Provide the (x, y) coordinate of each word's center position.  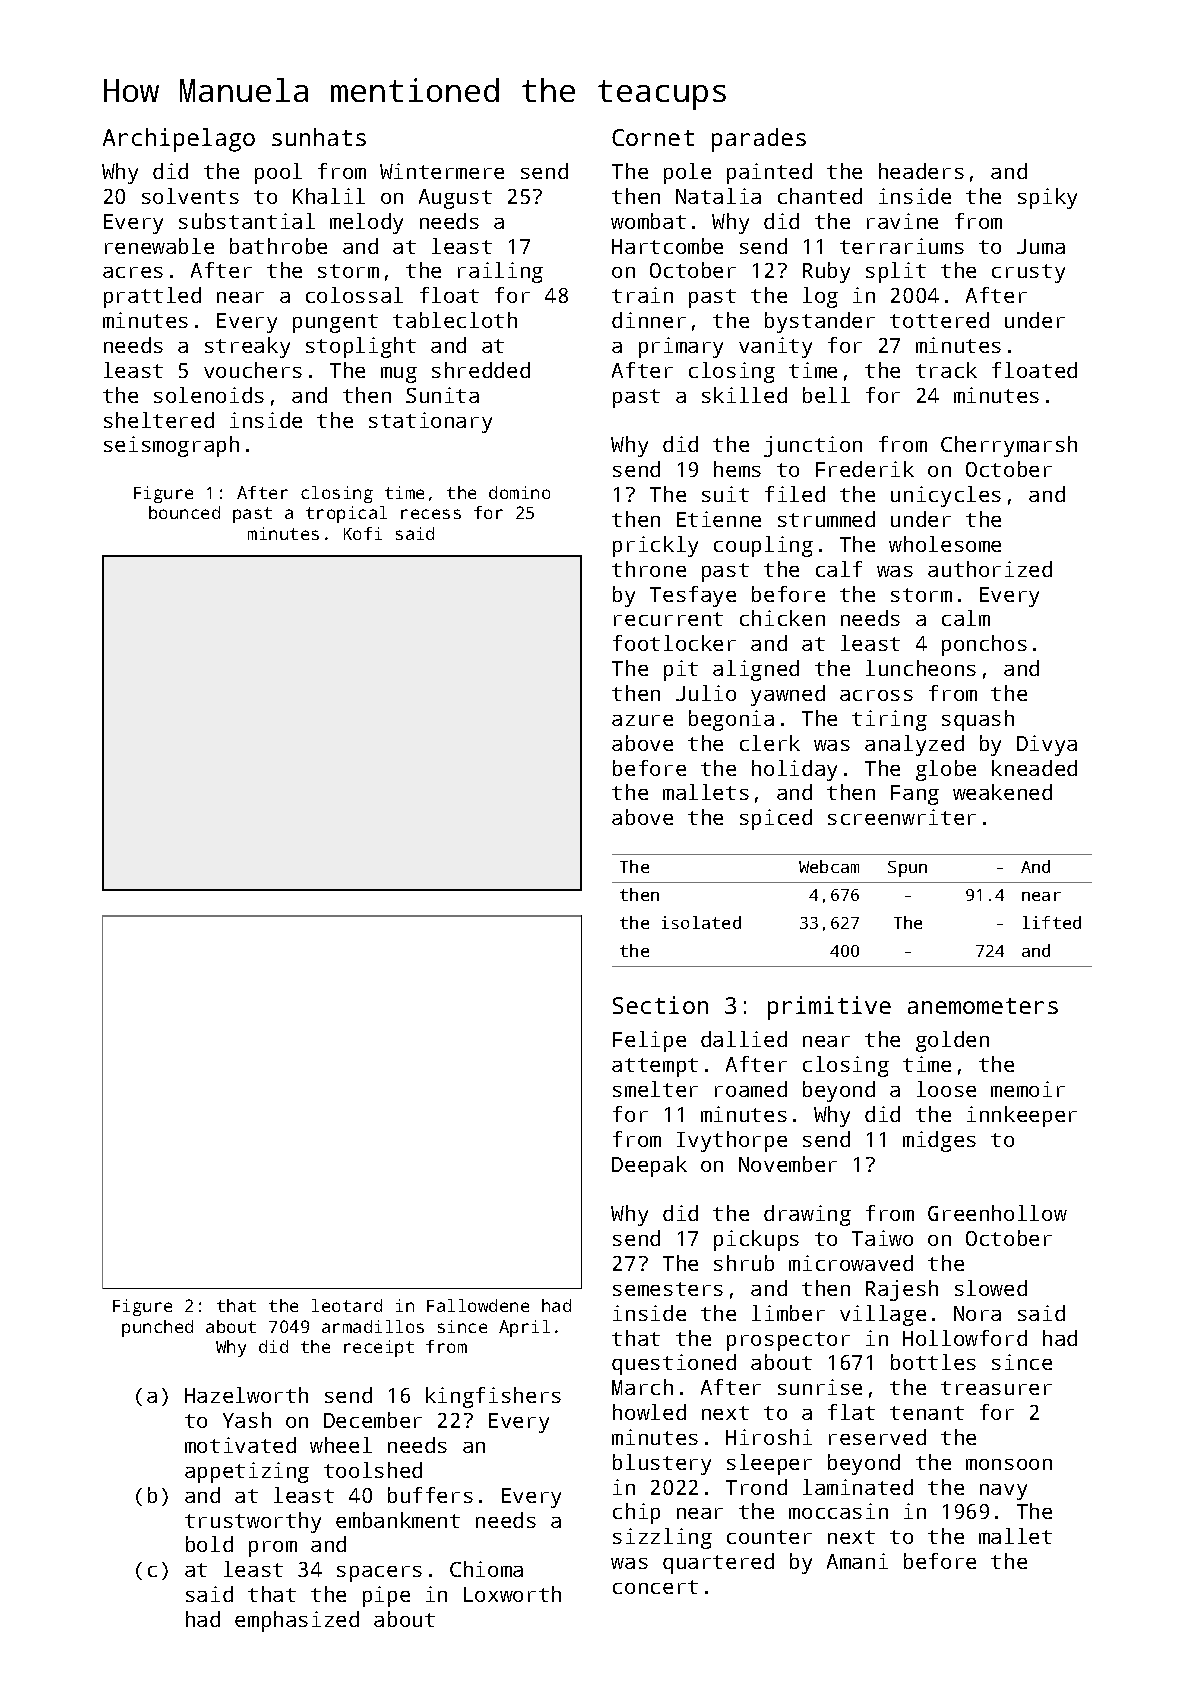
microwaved (851, 1263)
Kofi (363, 533)
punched (157, 1328)
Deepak (649, 1166)
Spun (907, 869)
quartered (718, 1563)
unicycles (946, 496)
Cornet (653, 137)
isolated (701, 922)
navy (1003, 1492)
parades (759, 140)
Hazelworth (246, 1395)
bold (209, 1544)
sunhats (319, 137)
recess (431, 514)
